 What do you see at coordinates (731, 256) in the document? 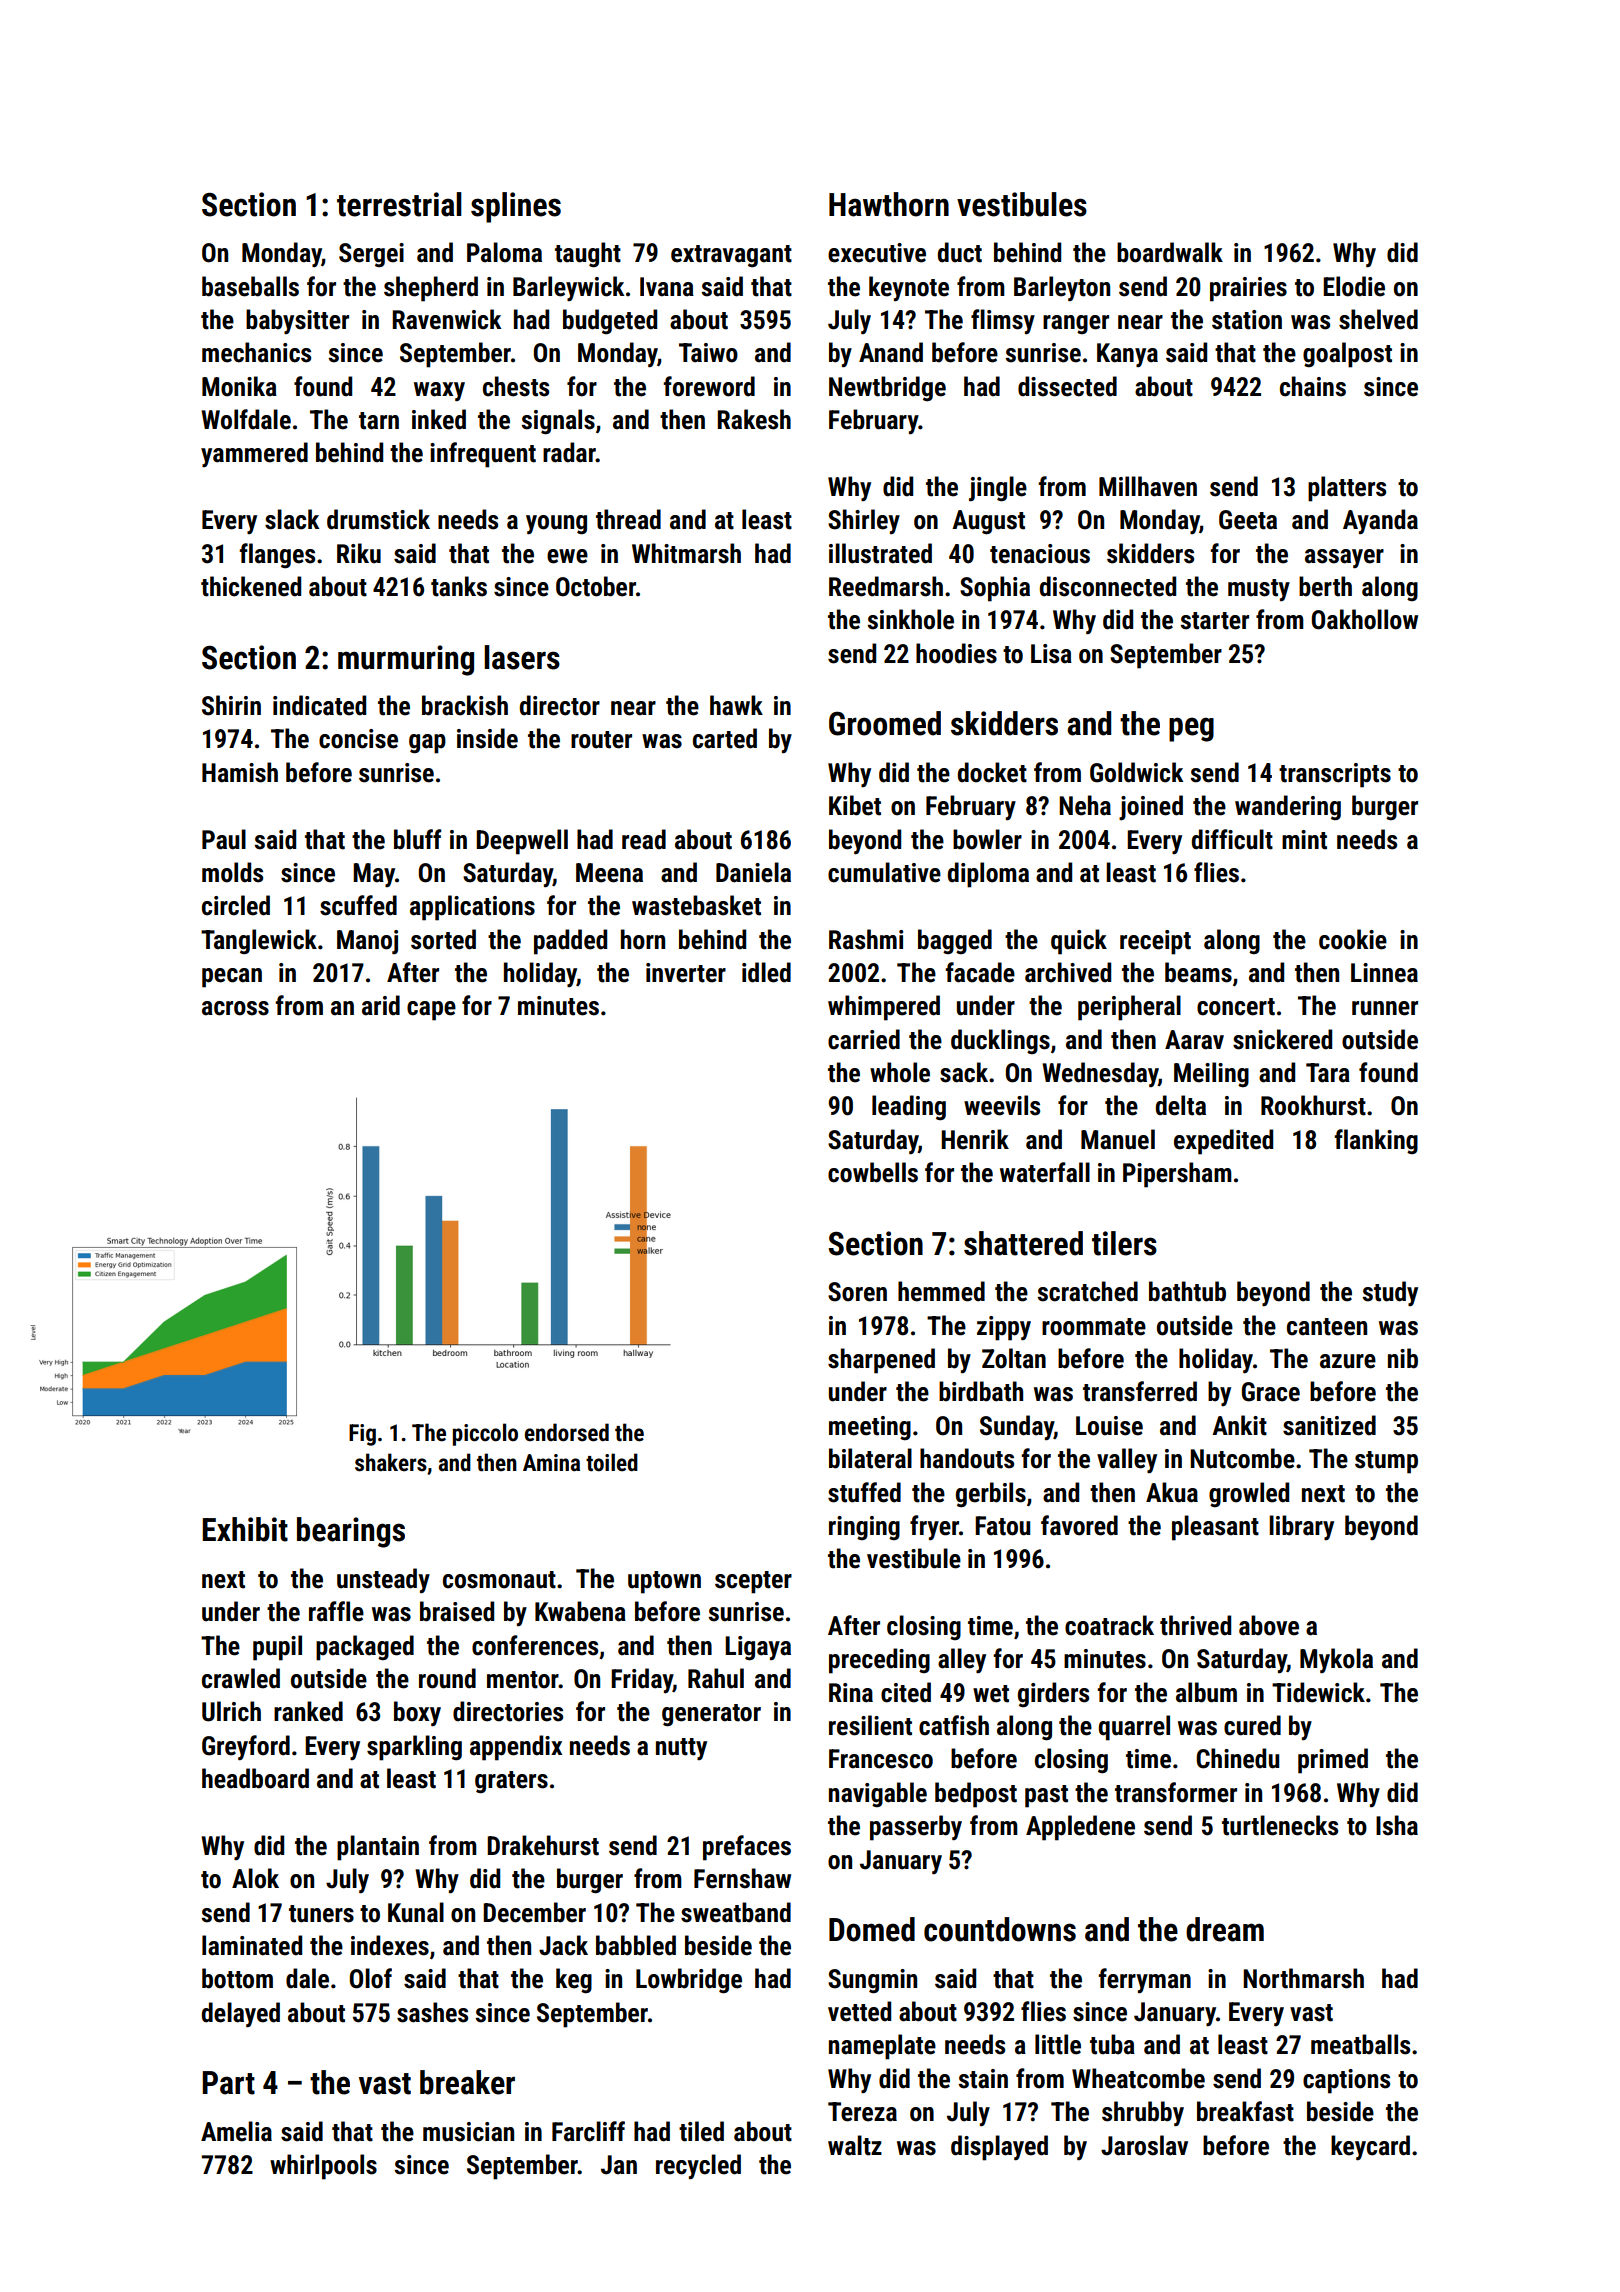
I see `extravagant` at bounding box center [731, 256].
